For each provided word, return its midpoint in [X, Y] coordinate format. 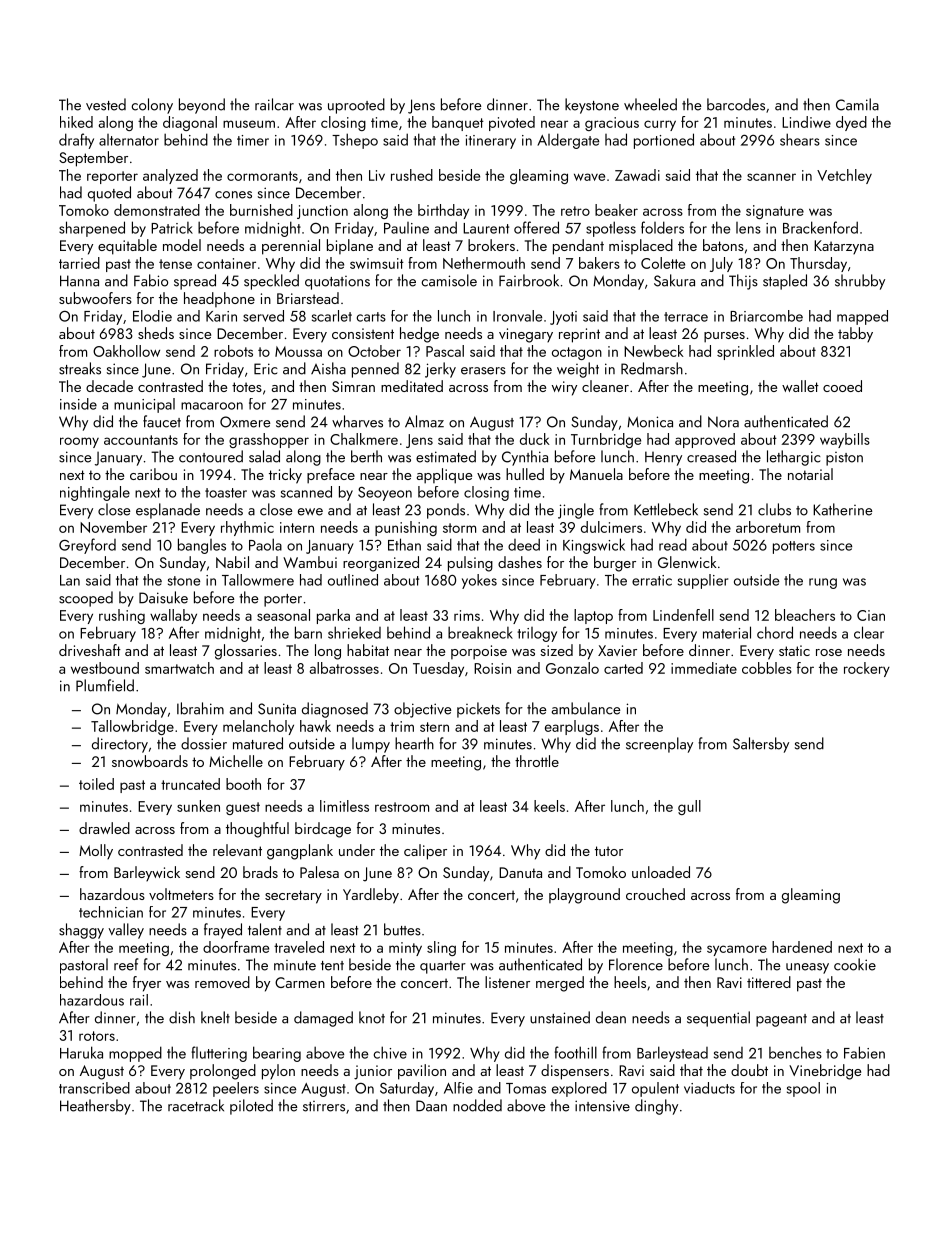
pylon [278, 1072]
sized [556, 650]
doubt [749, 1070]
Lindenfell [683, 615]
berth [366, 456]
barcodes [736, 104]
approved [705, 440]
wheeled [650, 104]
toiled [96, 784]
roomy [79, 442]
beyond [202, 106]
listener [507, 982]
